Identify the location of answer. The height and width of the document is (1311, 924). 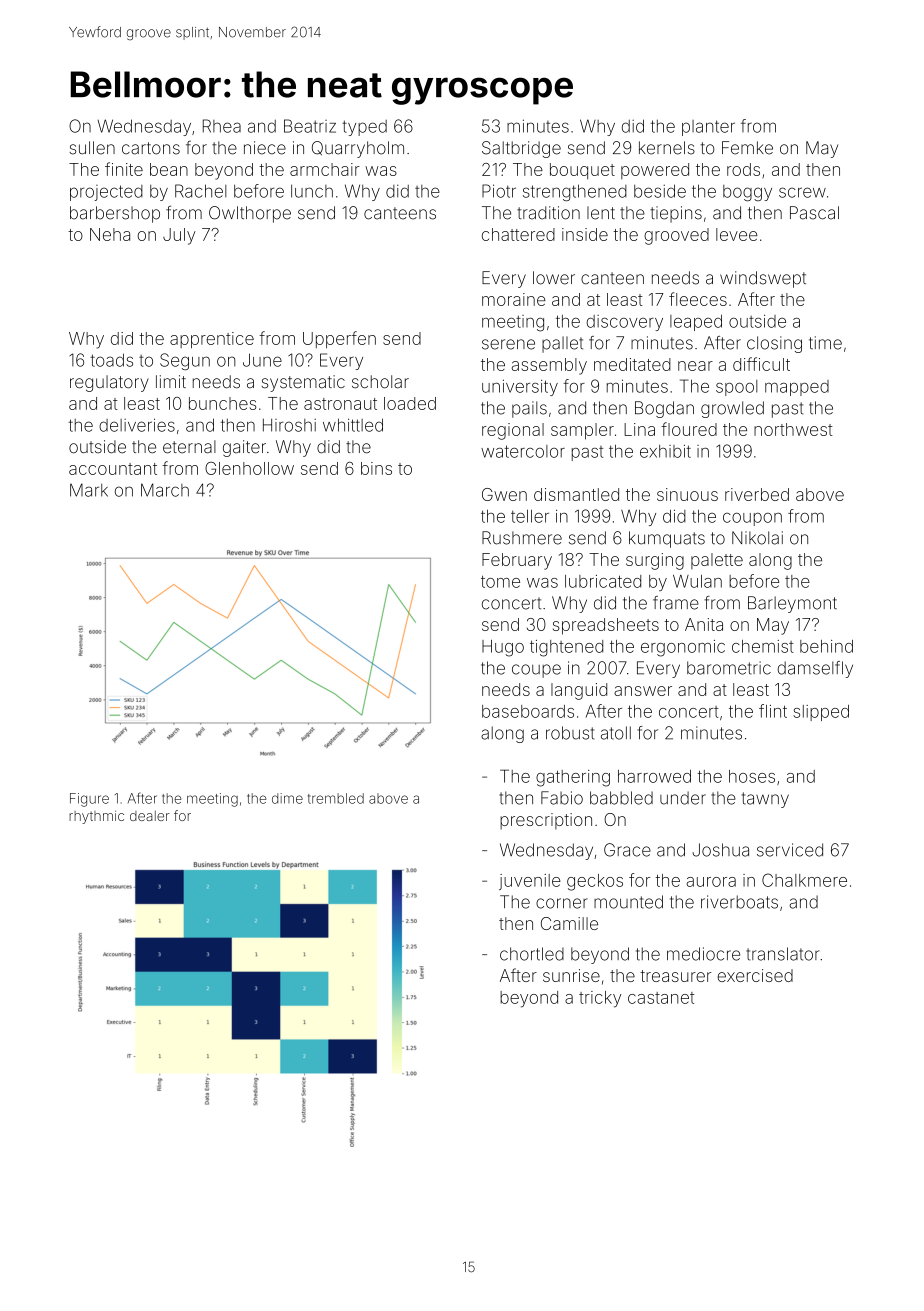
(643, 691).
